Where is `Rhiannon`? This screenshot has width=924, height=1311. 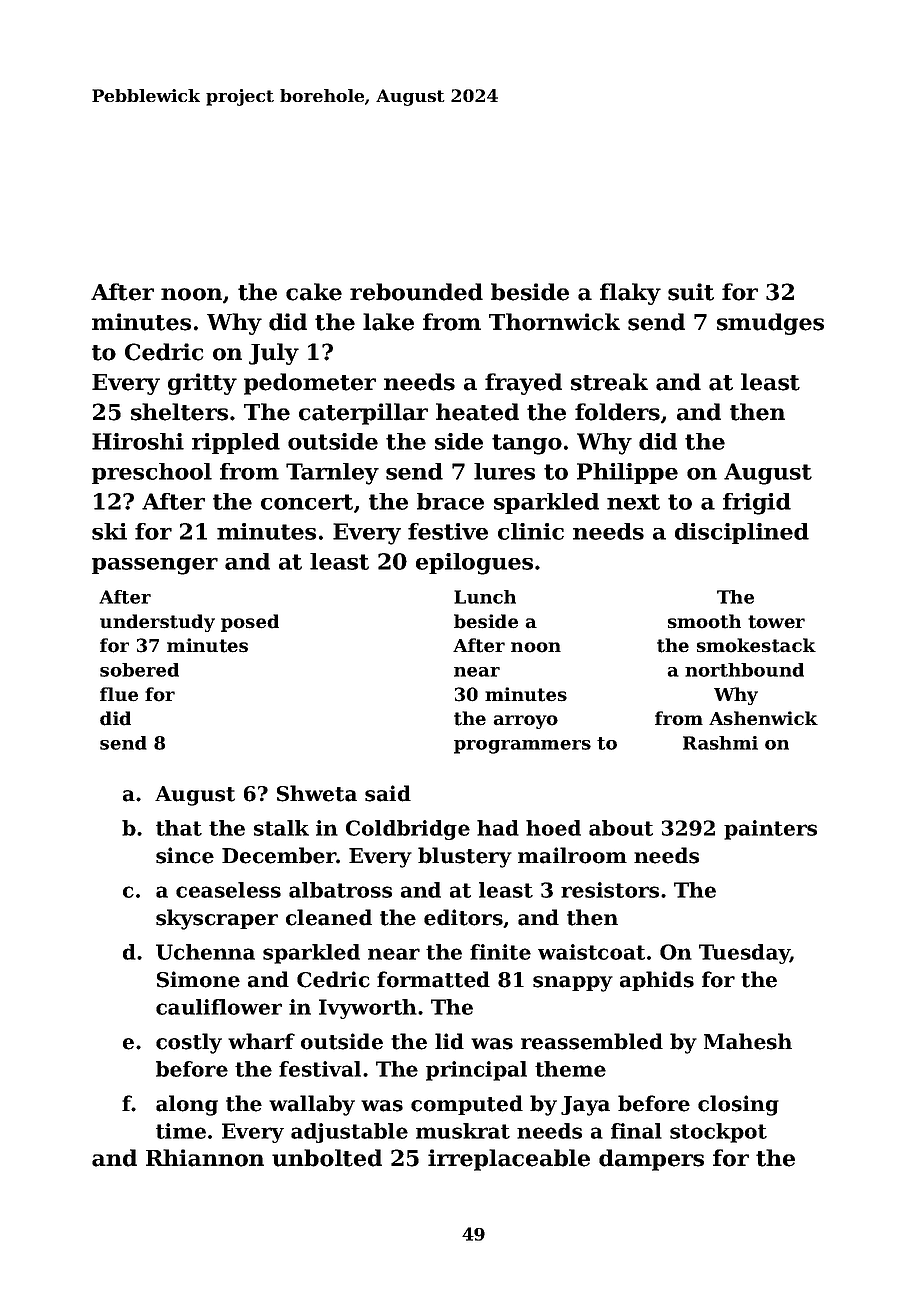 Rhiannon is located at coordinates (205, 1158).
